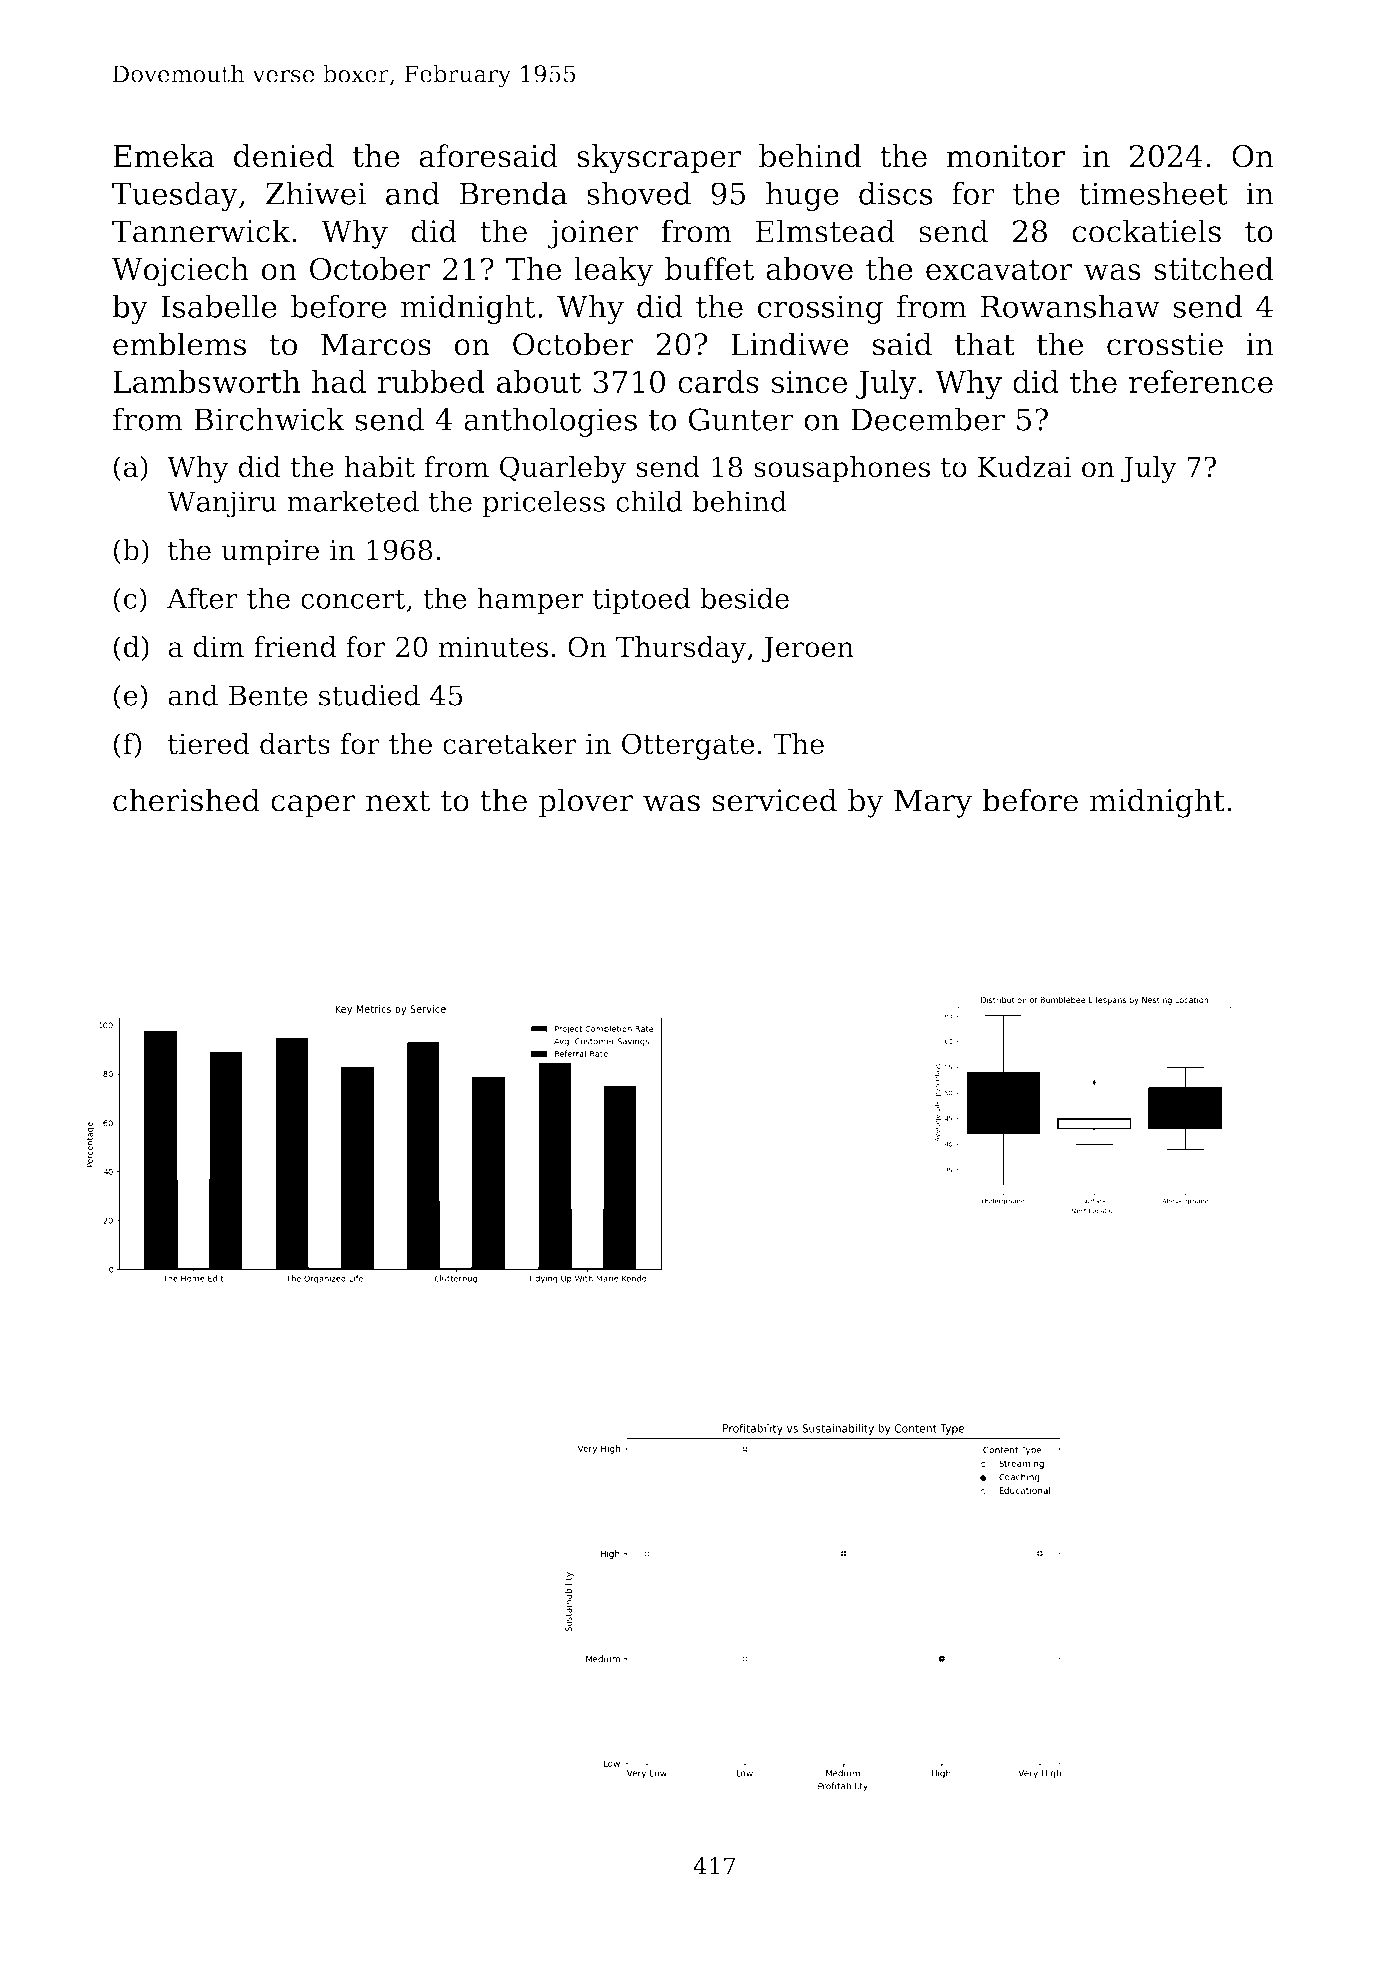 This document has height=1969, width=1386. I want to click on After, so click(202, 598).
